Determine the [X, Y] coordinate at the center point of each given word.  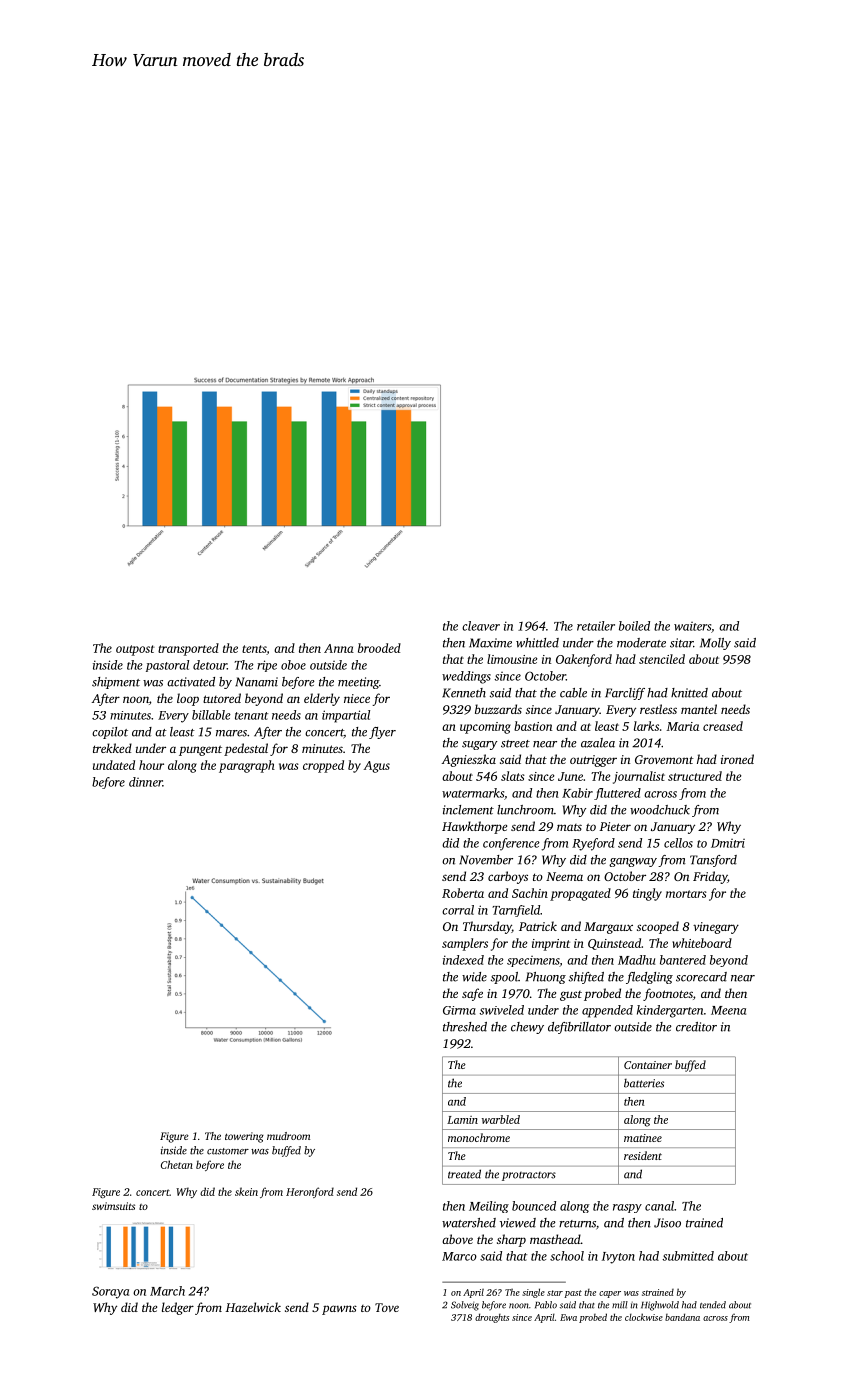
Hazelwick [253, 1307]
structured [695, 776]
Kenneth [464, 693]
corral [458, 910]
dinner [146, 782]
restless [658, 709]
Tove [387, 1307]
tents [254, 649]
